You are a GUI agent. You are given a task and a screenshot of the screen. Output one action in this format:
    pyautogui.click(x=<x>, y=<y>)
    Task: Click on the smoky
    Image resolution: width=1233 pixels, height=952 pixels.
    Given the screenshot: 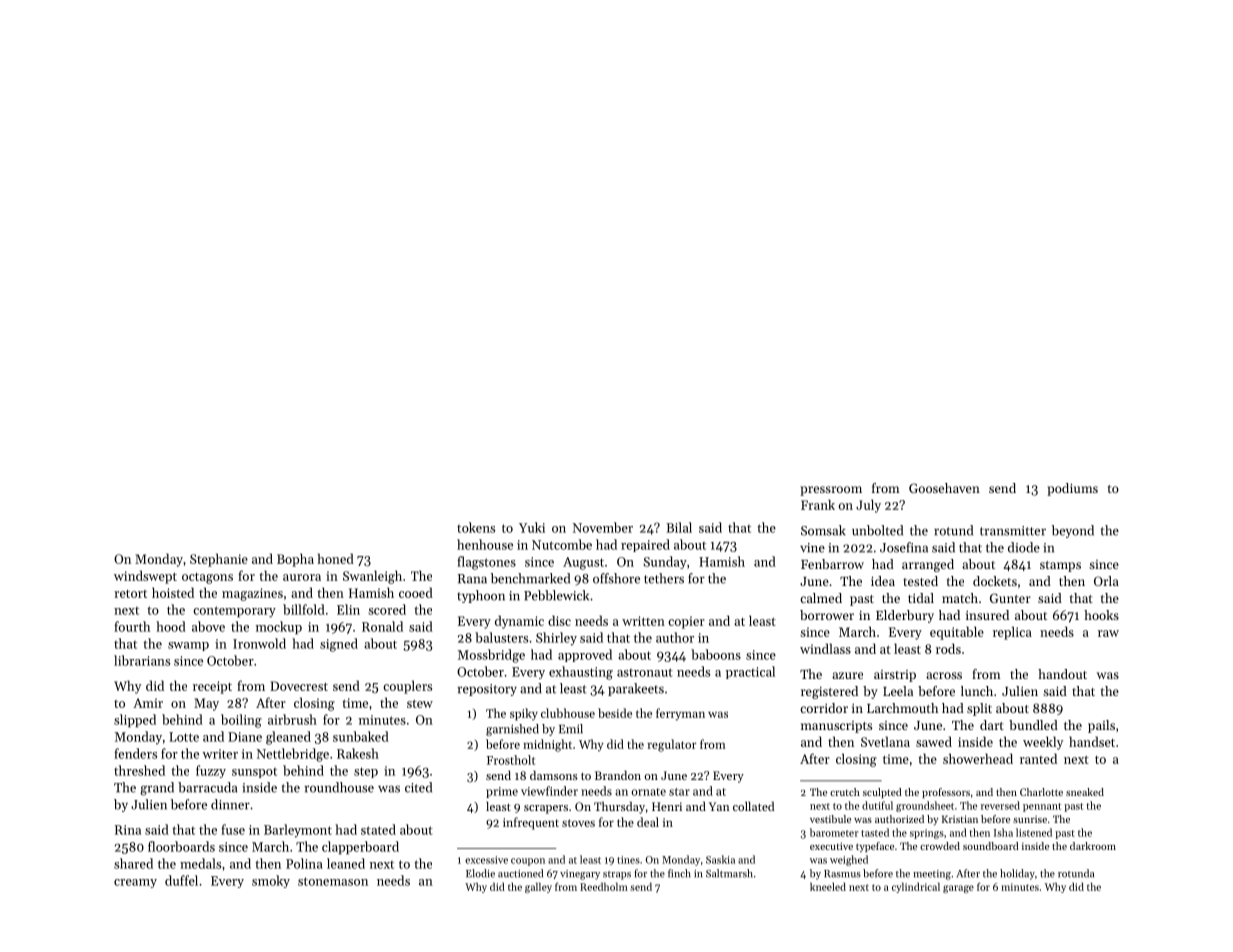 What is the action you would take?
    pyautogui.click(x=271, y=881)
